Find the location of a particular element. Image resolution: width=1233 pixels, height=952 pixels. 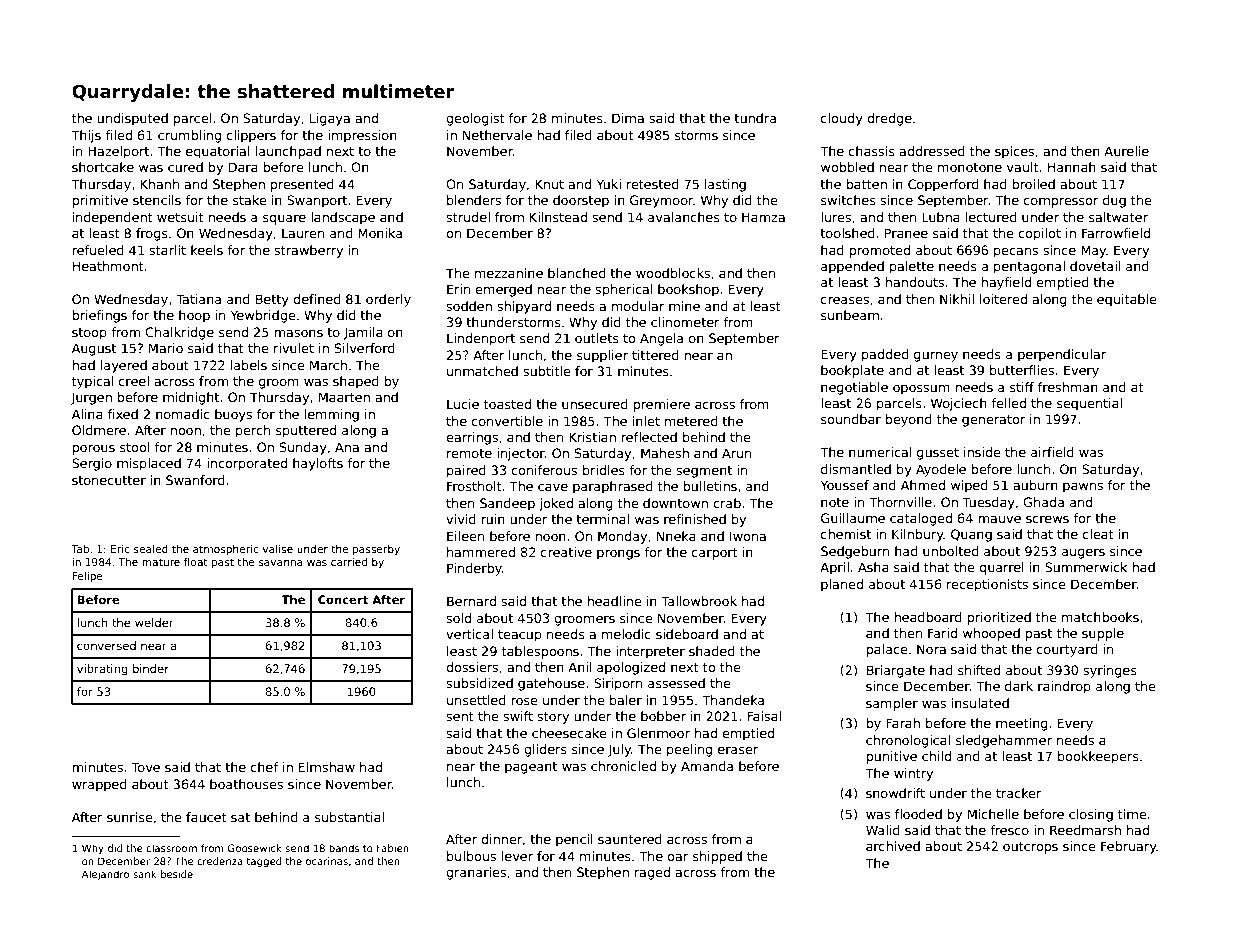

buoys is located at coordinates (233, 415).
